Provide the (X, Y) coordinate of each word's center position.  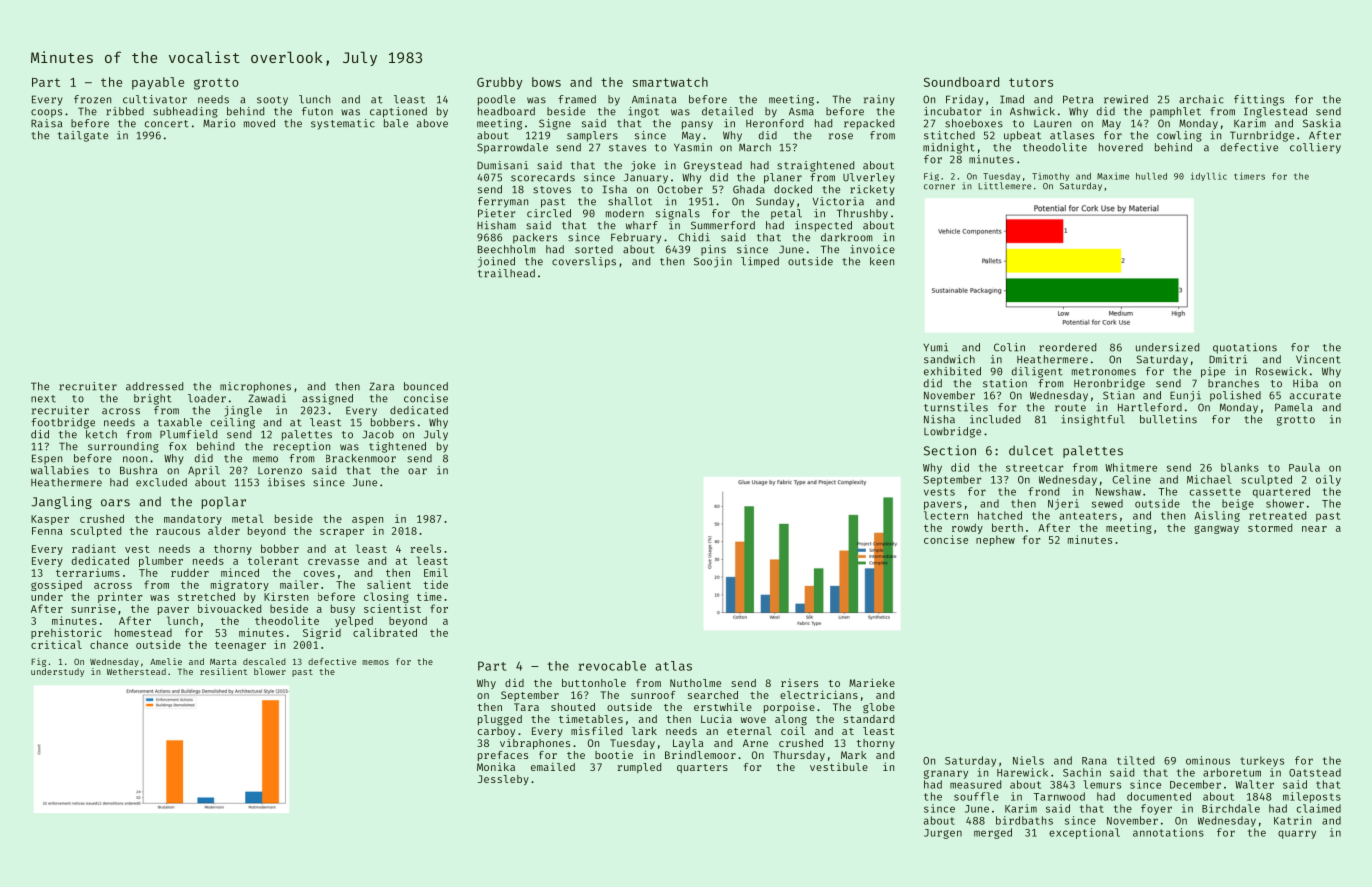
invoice (873, 249)
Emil (436, 572)
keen (882, 261)
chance (109, 644)
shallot (630, 201)
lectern (946, 515)
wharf (642, 225)
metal (248, 518)
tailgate (83, 136)
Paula (1304, 467)
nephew (995, 541)
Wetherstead (136, 671)
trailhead (506, 273)
